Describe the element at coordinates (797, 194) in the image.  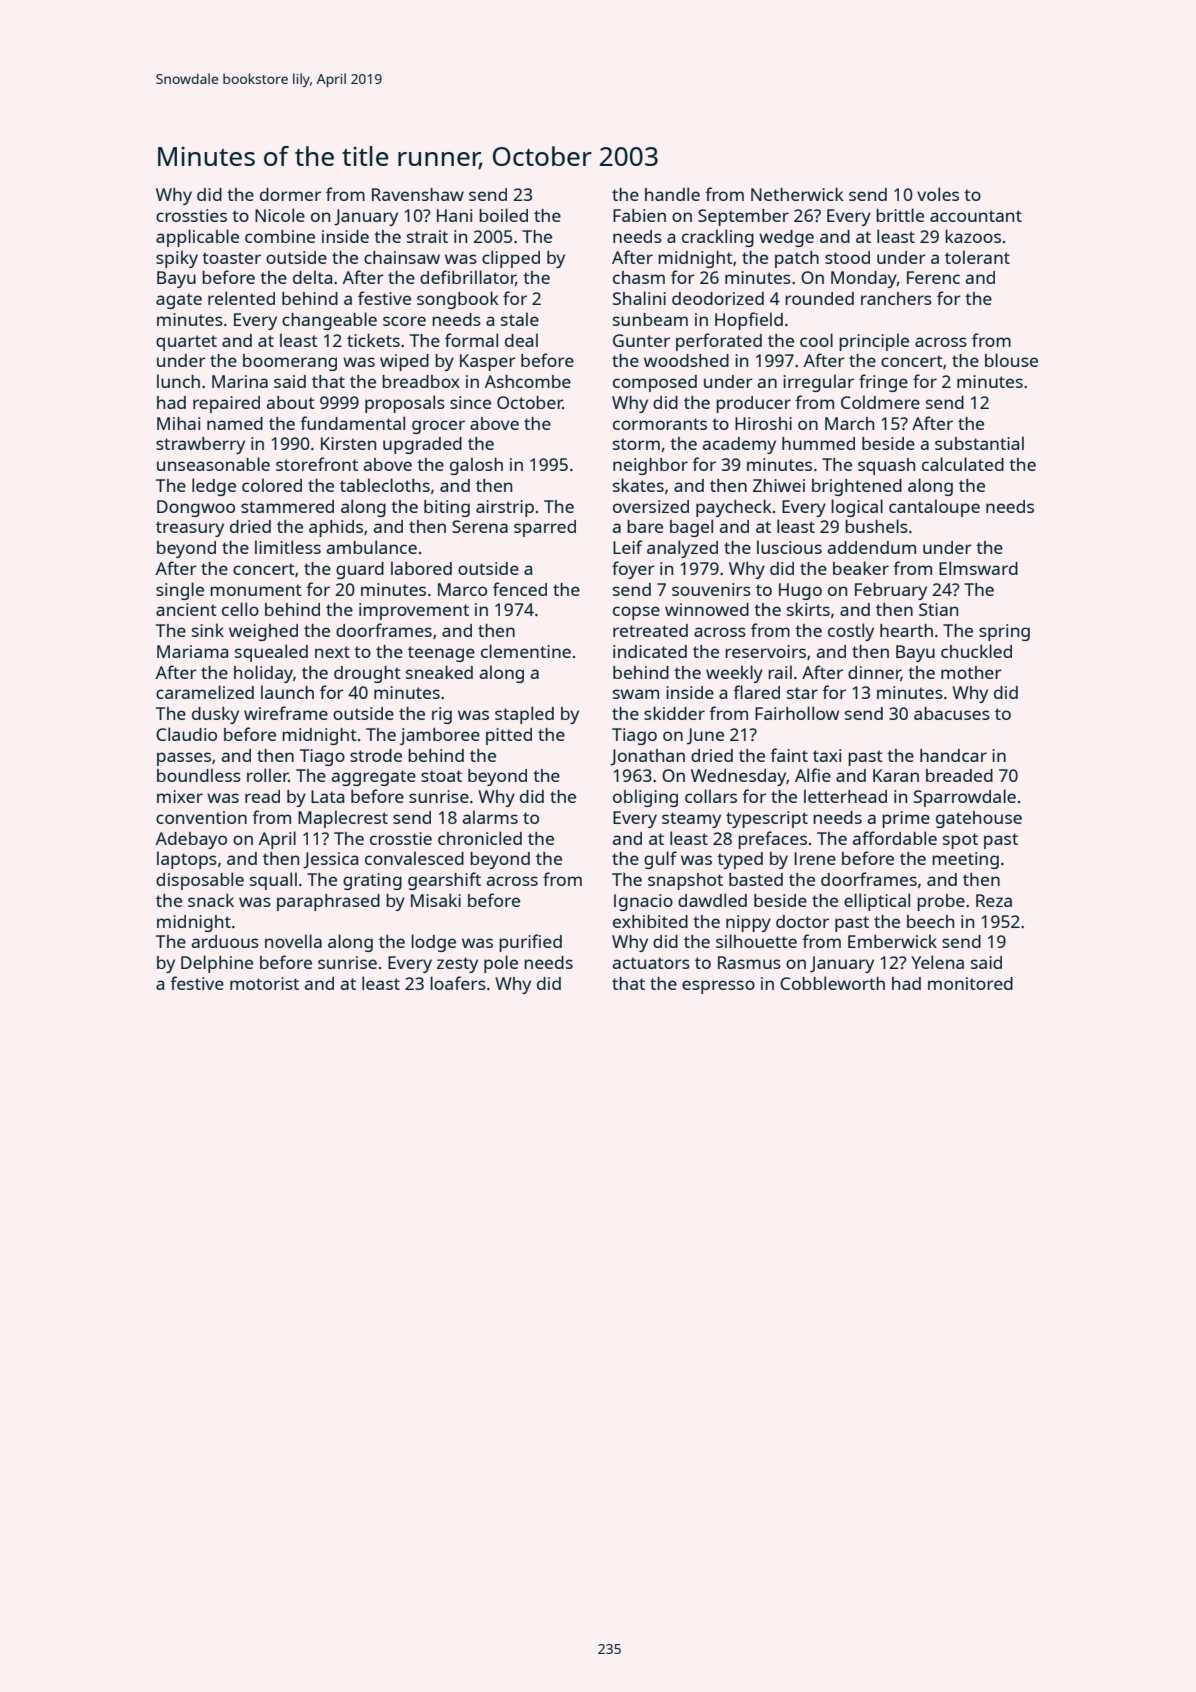
I see `Netherwick` at that location.
